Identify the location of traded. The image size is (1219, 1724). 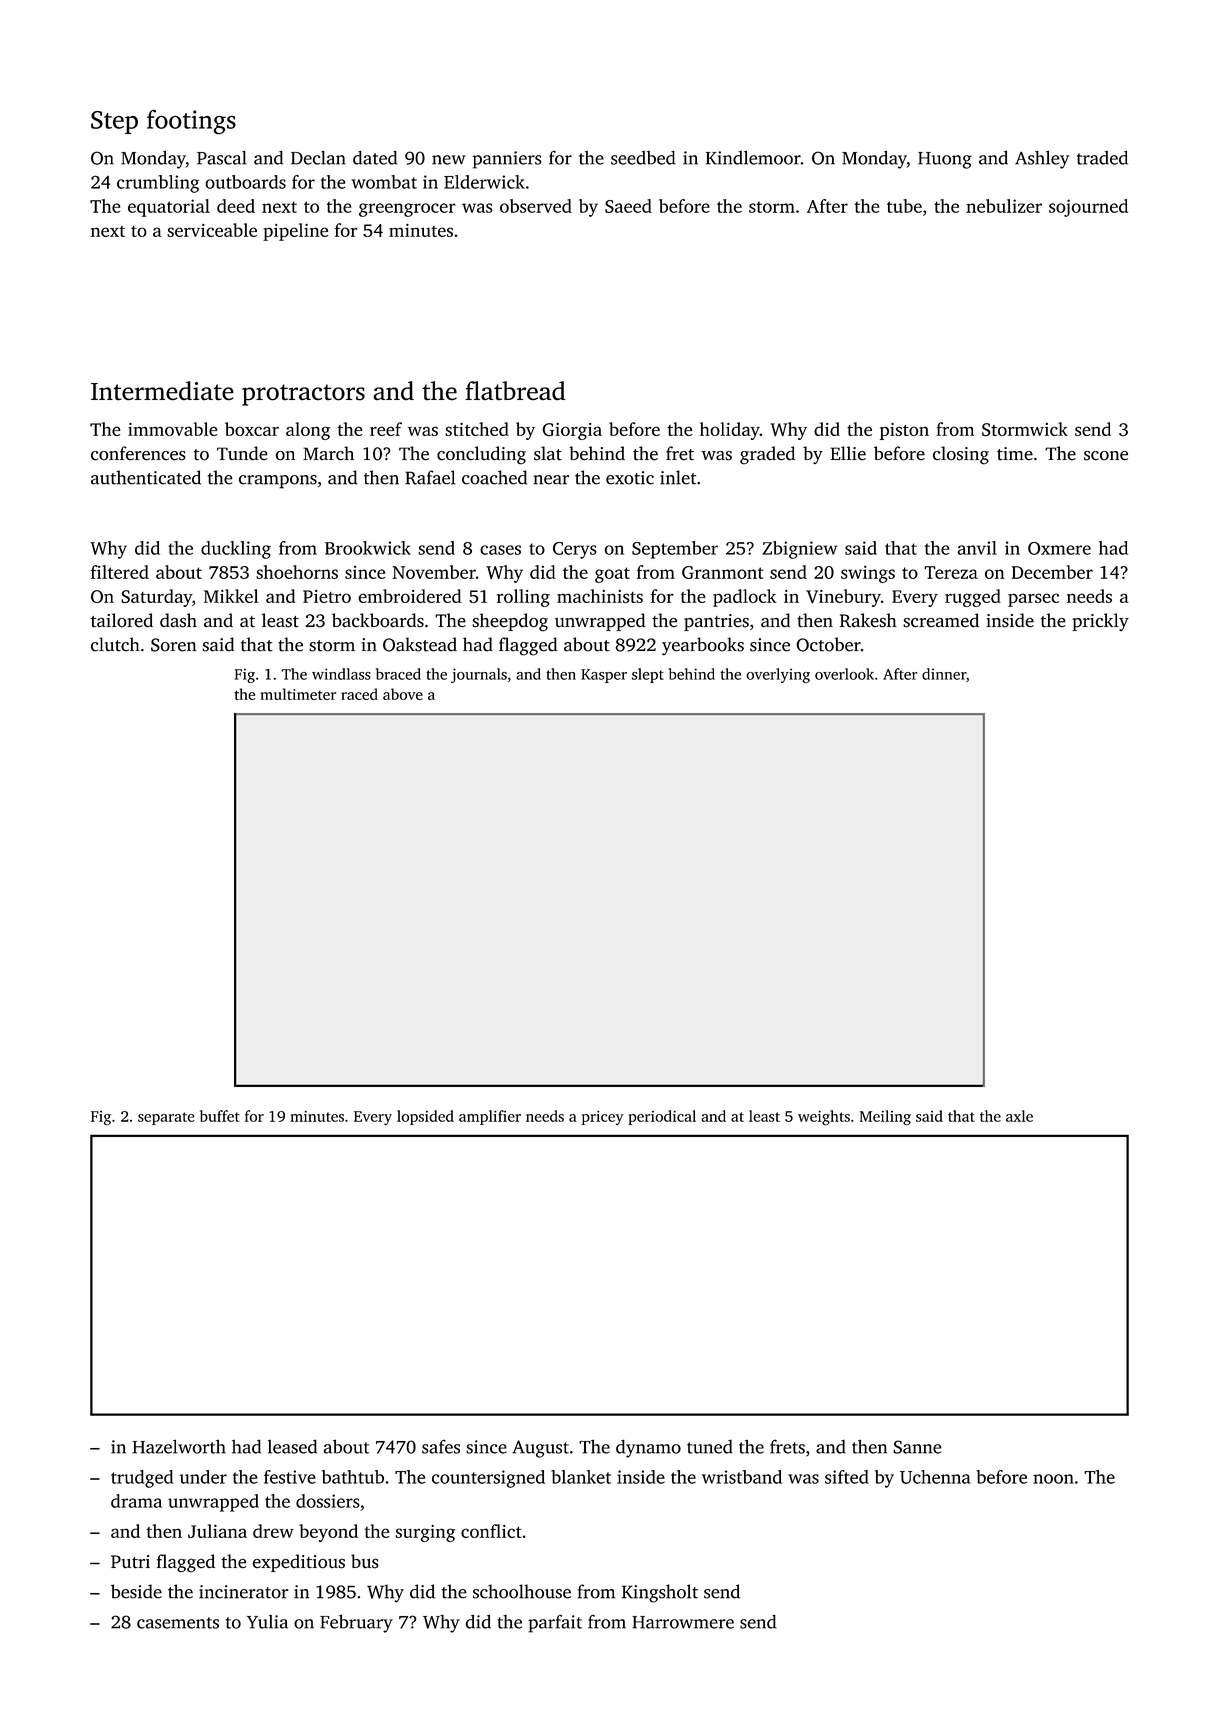
(1102, 158).
